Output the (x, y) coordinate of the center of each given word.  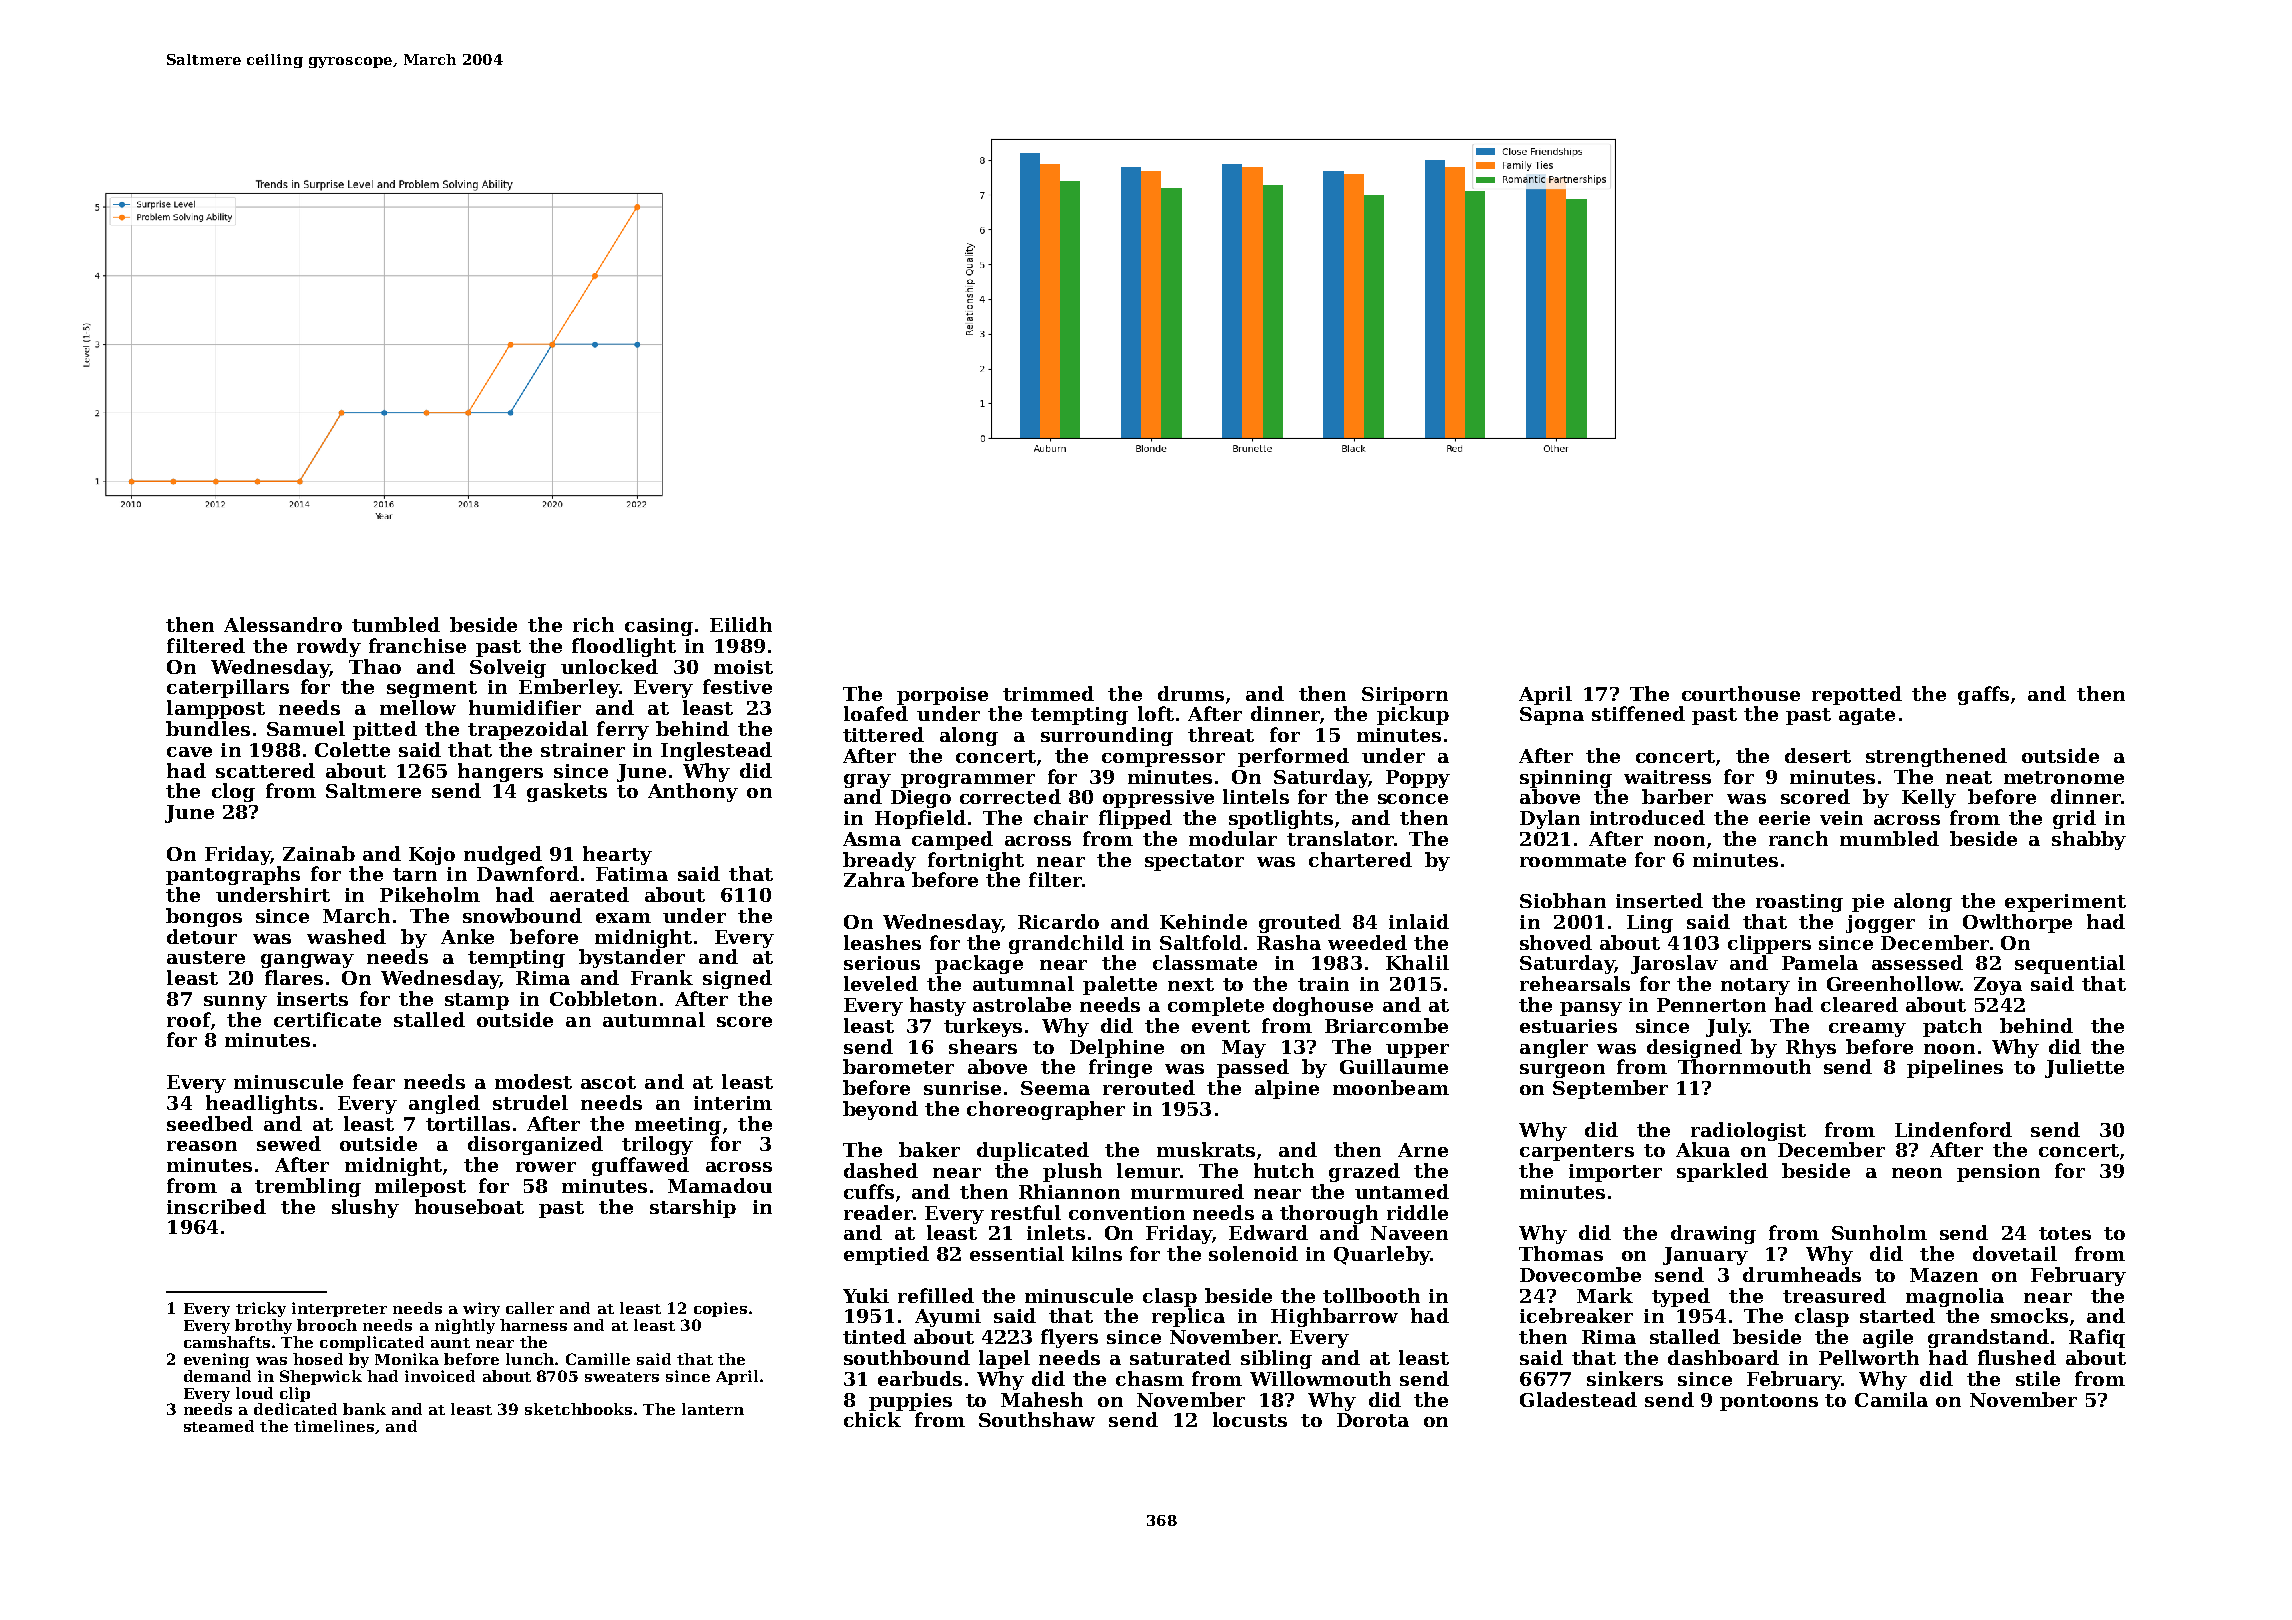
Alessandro (283, 624)
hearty (617, 855)
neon (1917, 1173)
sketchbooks (578, 1409)
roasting (1799, 903)
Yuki (866, 1295)
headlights (261, 1104)
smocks (2029, 1315)
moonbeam (1391, 1087)
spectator (1194, 862)
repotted (1857, 695)
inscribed (216, 1206)
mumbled (1889, 838)
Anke (467, 936)
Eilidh (741, 624)
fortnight (976, 861)
